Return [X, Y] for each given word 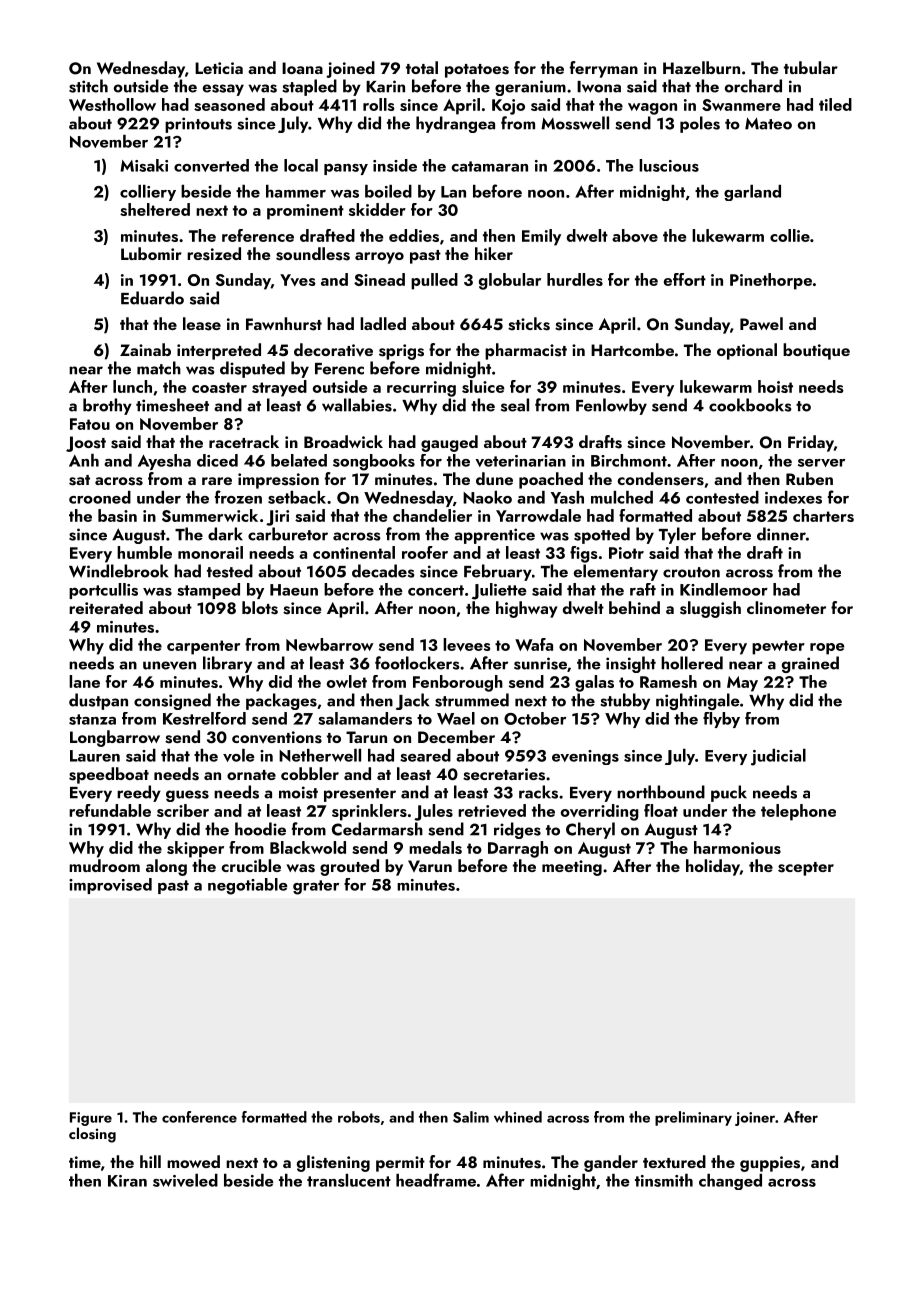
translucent [349, 1180]
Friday [811, 443]
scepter [806, 869]
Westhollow [112, 104]
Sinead [379, 279]
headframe [436, 1180]
